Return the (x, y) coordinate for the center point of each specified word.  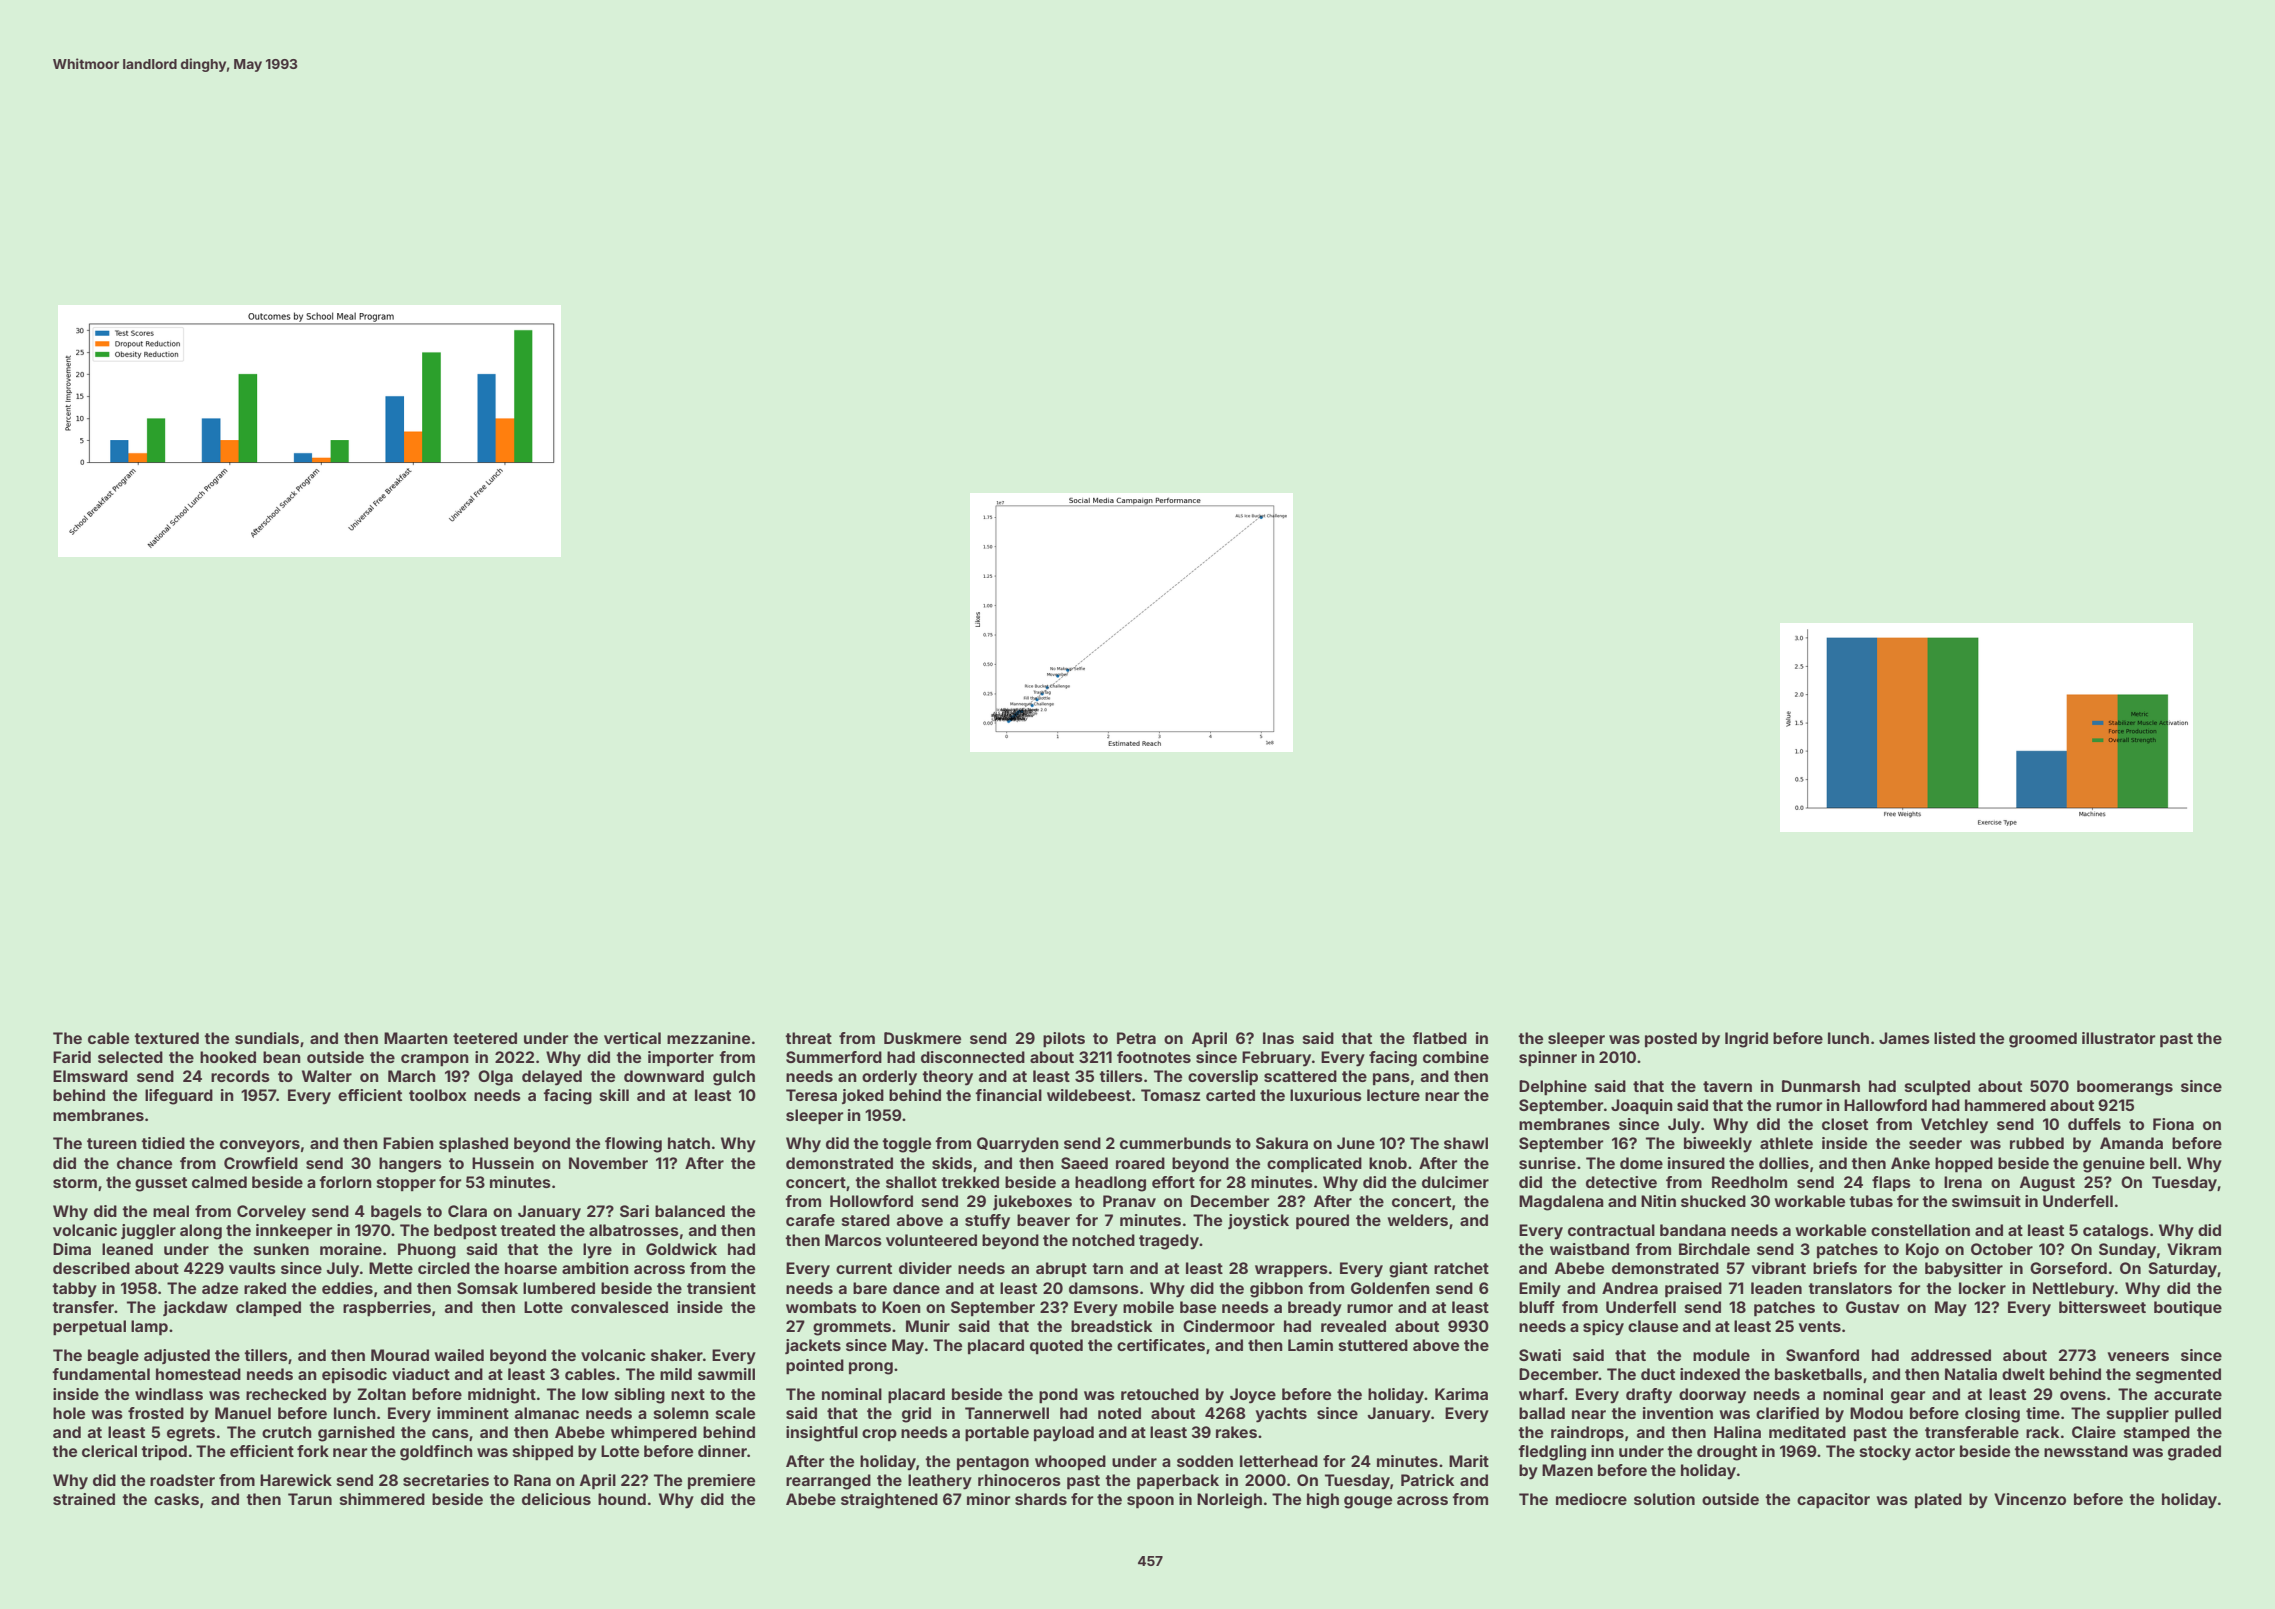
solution (1664, 1499)
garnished (356, 1434)
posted (1671, 1039)
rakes (1236, 1432)
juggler (148, 1232)
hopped (1964, 1165)
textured (166, 1038)
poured (1322, 1222)
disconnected (973, 1057)
